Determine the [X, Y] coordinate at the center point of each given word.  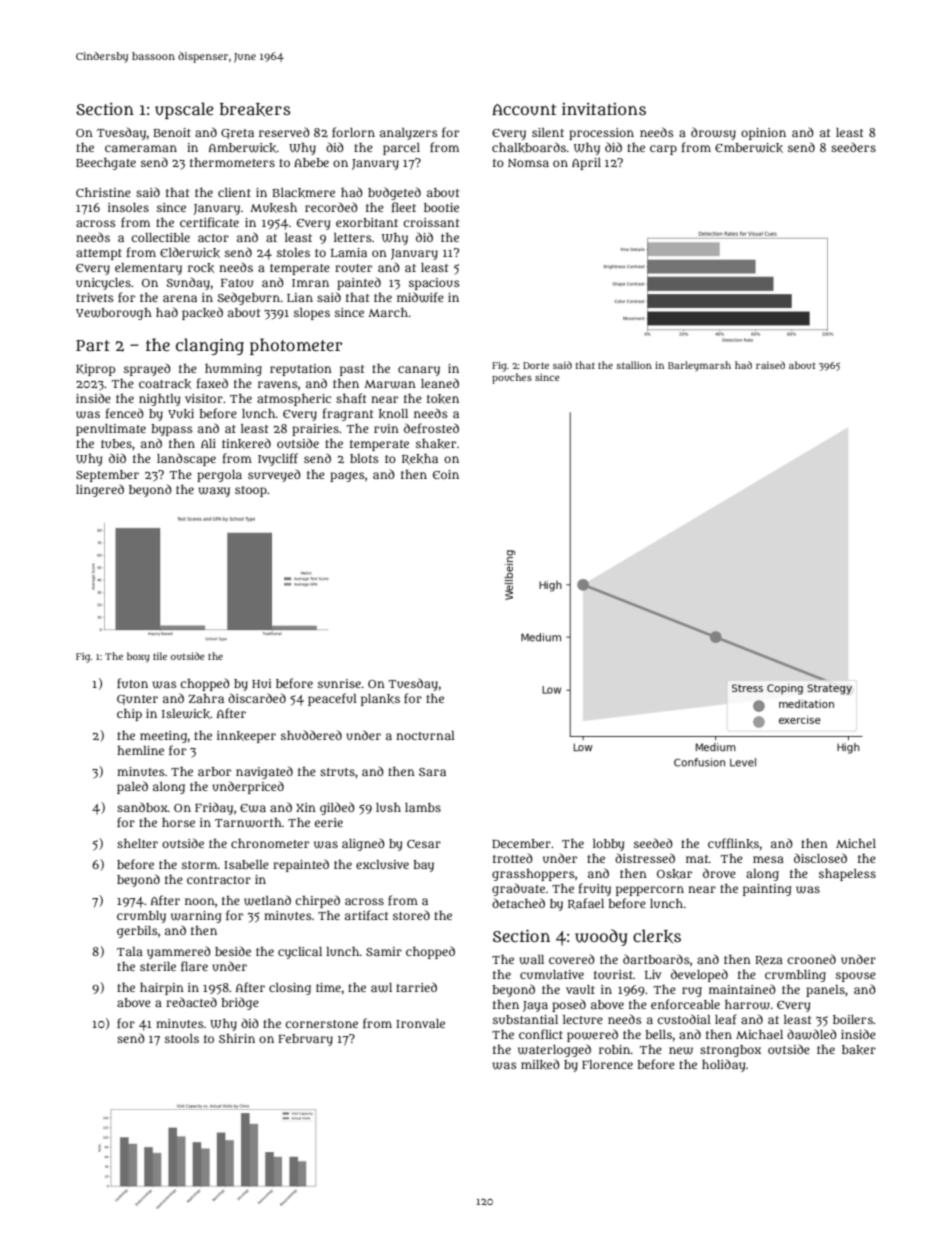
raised [770, 365]
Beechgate [106, 164]
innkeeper [246, 737]
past [352, 370]
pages [347, 477]
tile [160, 656]
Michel [856, 843]
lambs [423, 807]
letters [353, 237]
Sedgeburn [248, 298]
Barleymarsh [699, 366]
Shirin [237, 1038]
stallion [634, 365]
